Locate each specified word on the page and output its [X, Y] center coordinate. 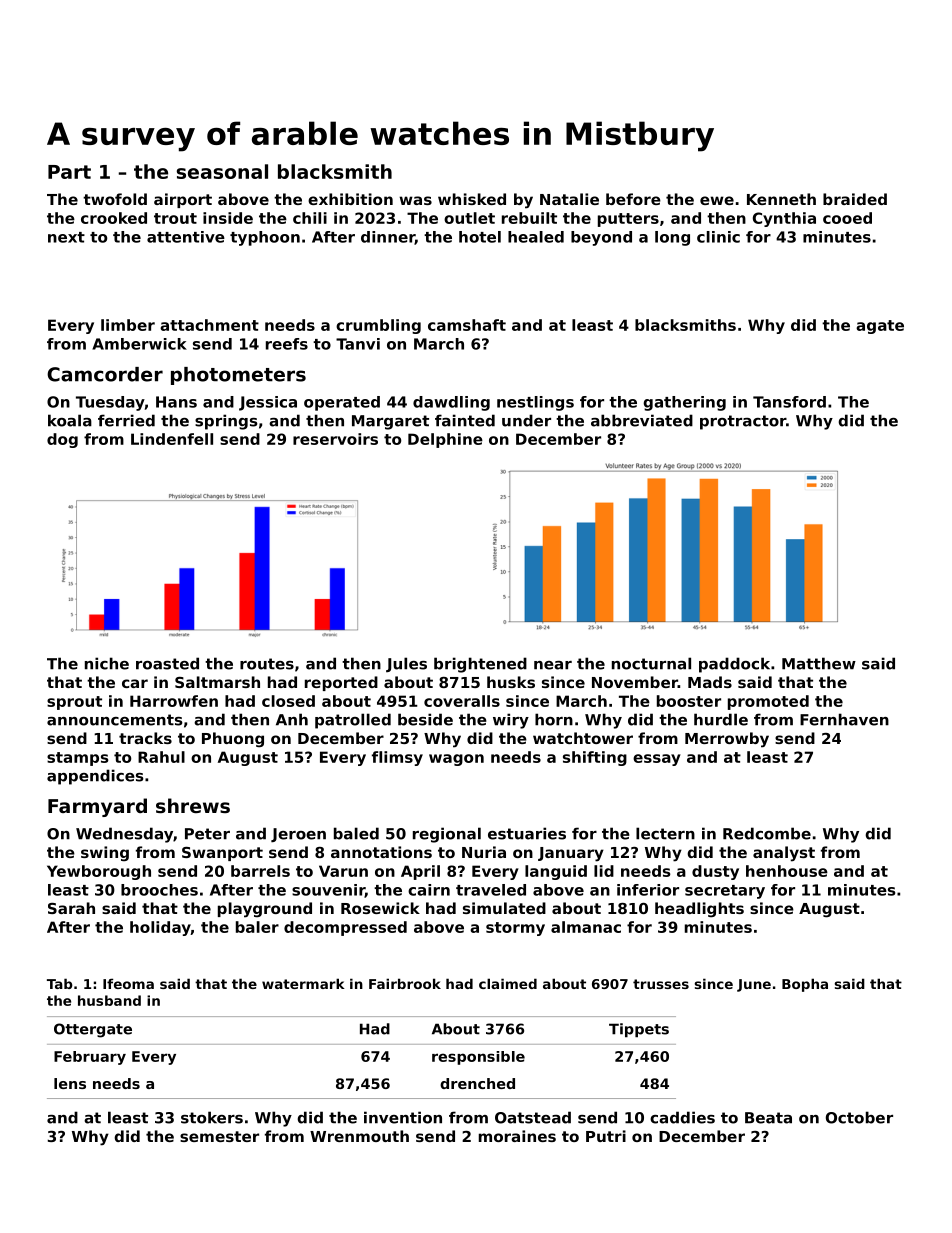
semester [219, 1136]
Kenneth [781, 199]
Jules [406, 664]
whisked [472, 199]
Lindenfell [172, 439]
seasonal [222, 171]
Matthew [819, 663]
